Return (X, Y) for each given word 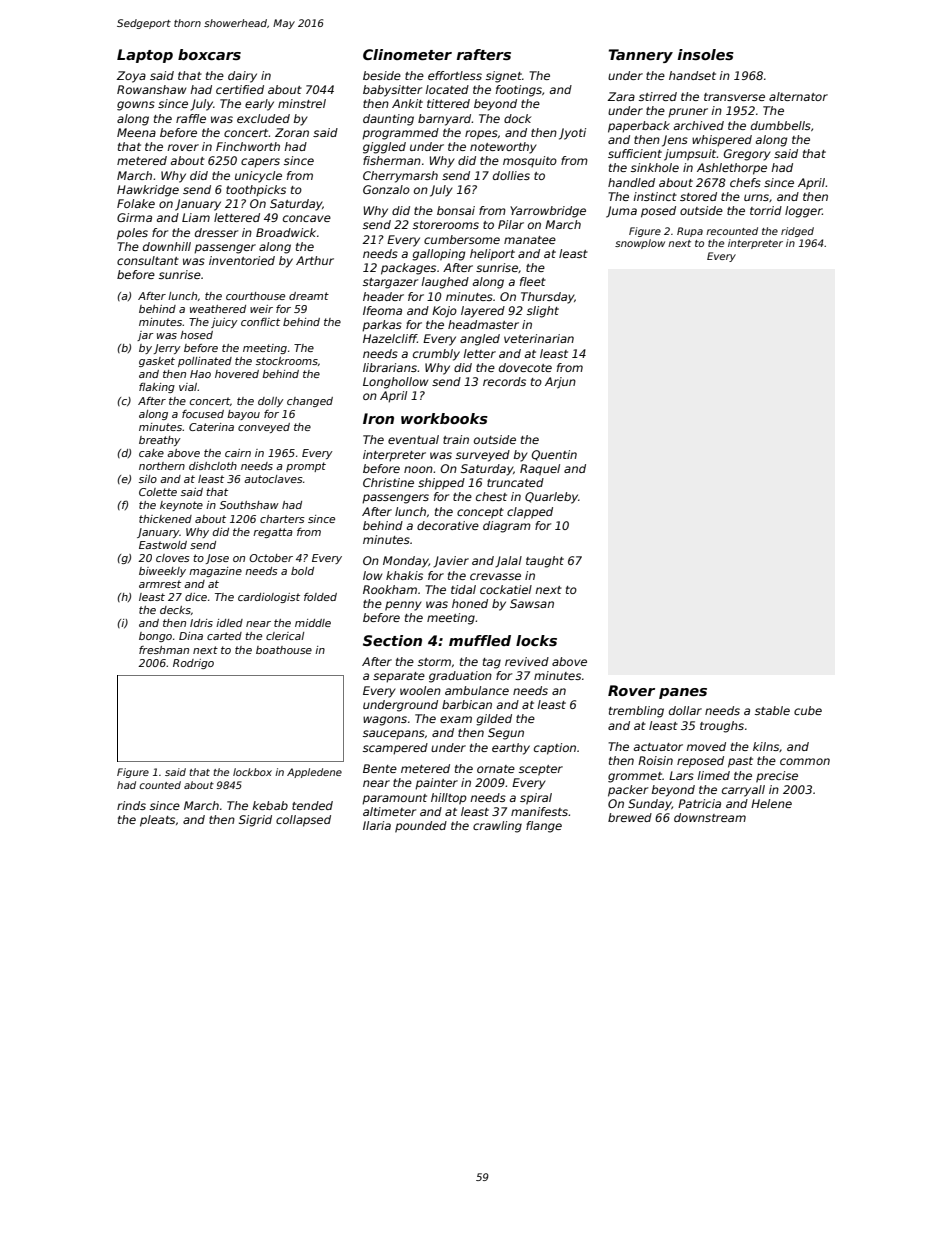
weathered (218, 309)
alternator (798, 96)
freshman (164, 650)
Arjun (560, 383)
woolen (420, 690)
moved (706, 746)
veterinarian (539, 338)
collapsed (303, 821)
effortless (455, 75)
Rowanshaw (151, 89)
